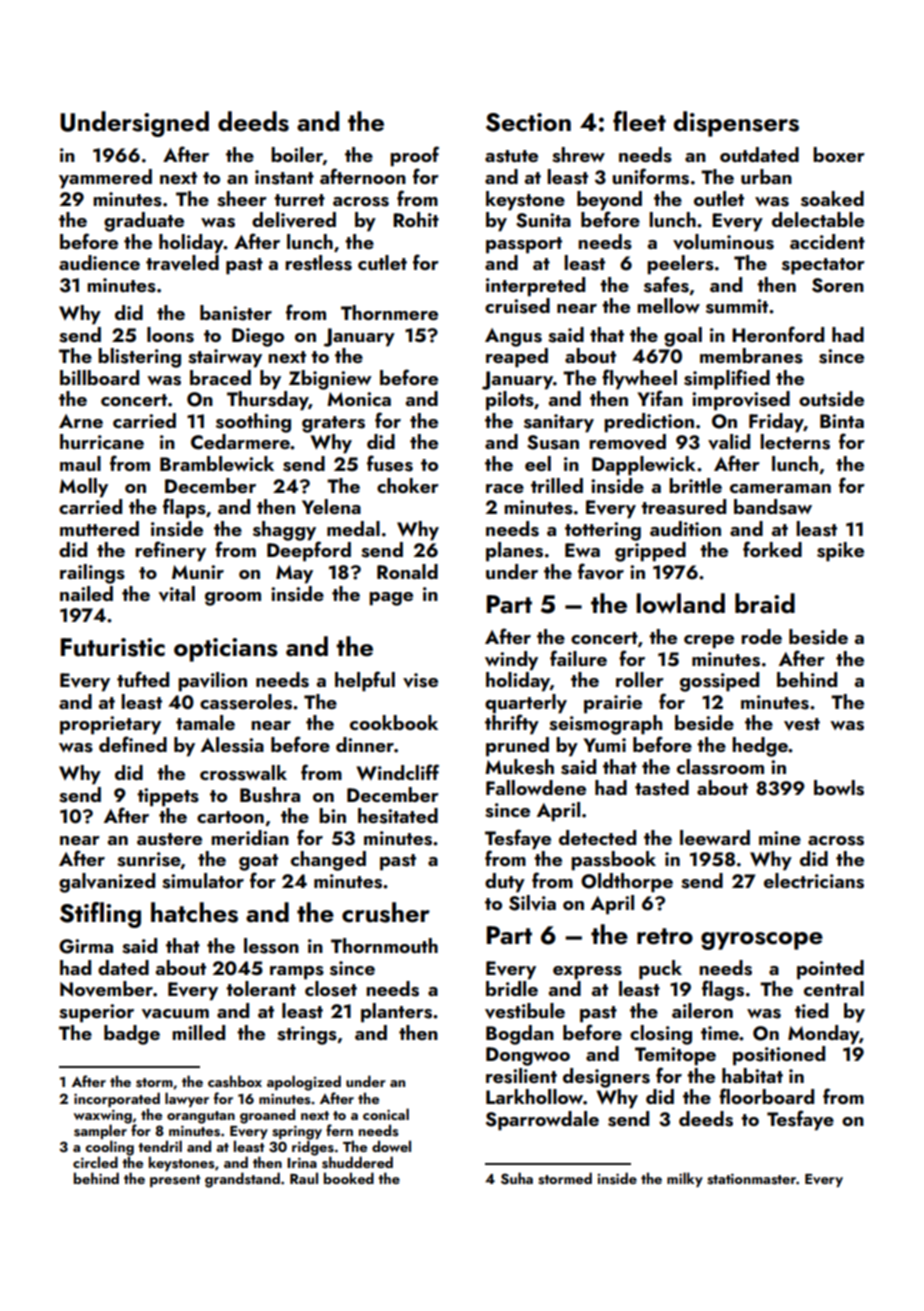  Describe the element at coordinates (839, 788) in the document. I see `bowls` at that location.
